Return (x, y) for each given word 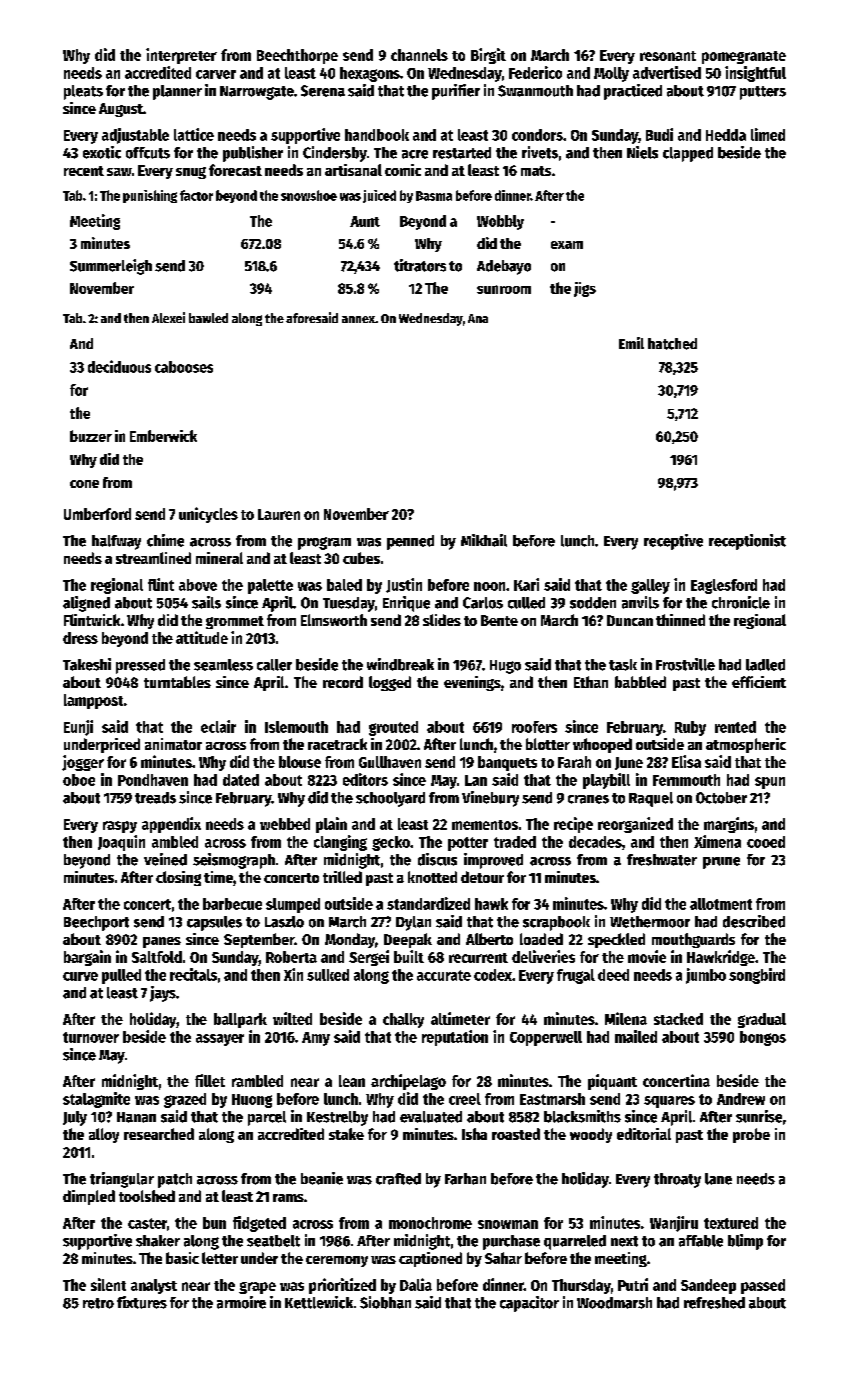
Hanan (136, 1117)
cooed (766, 842)
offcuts (148, 153)
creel (465, 1099)
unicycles (208, 515)
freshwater (662, 860)
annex (358, 319)
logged (390, 683)
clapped (688, 154)
